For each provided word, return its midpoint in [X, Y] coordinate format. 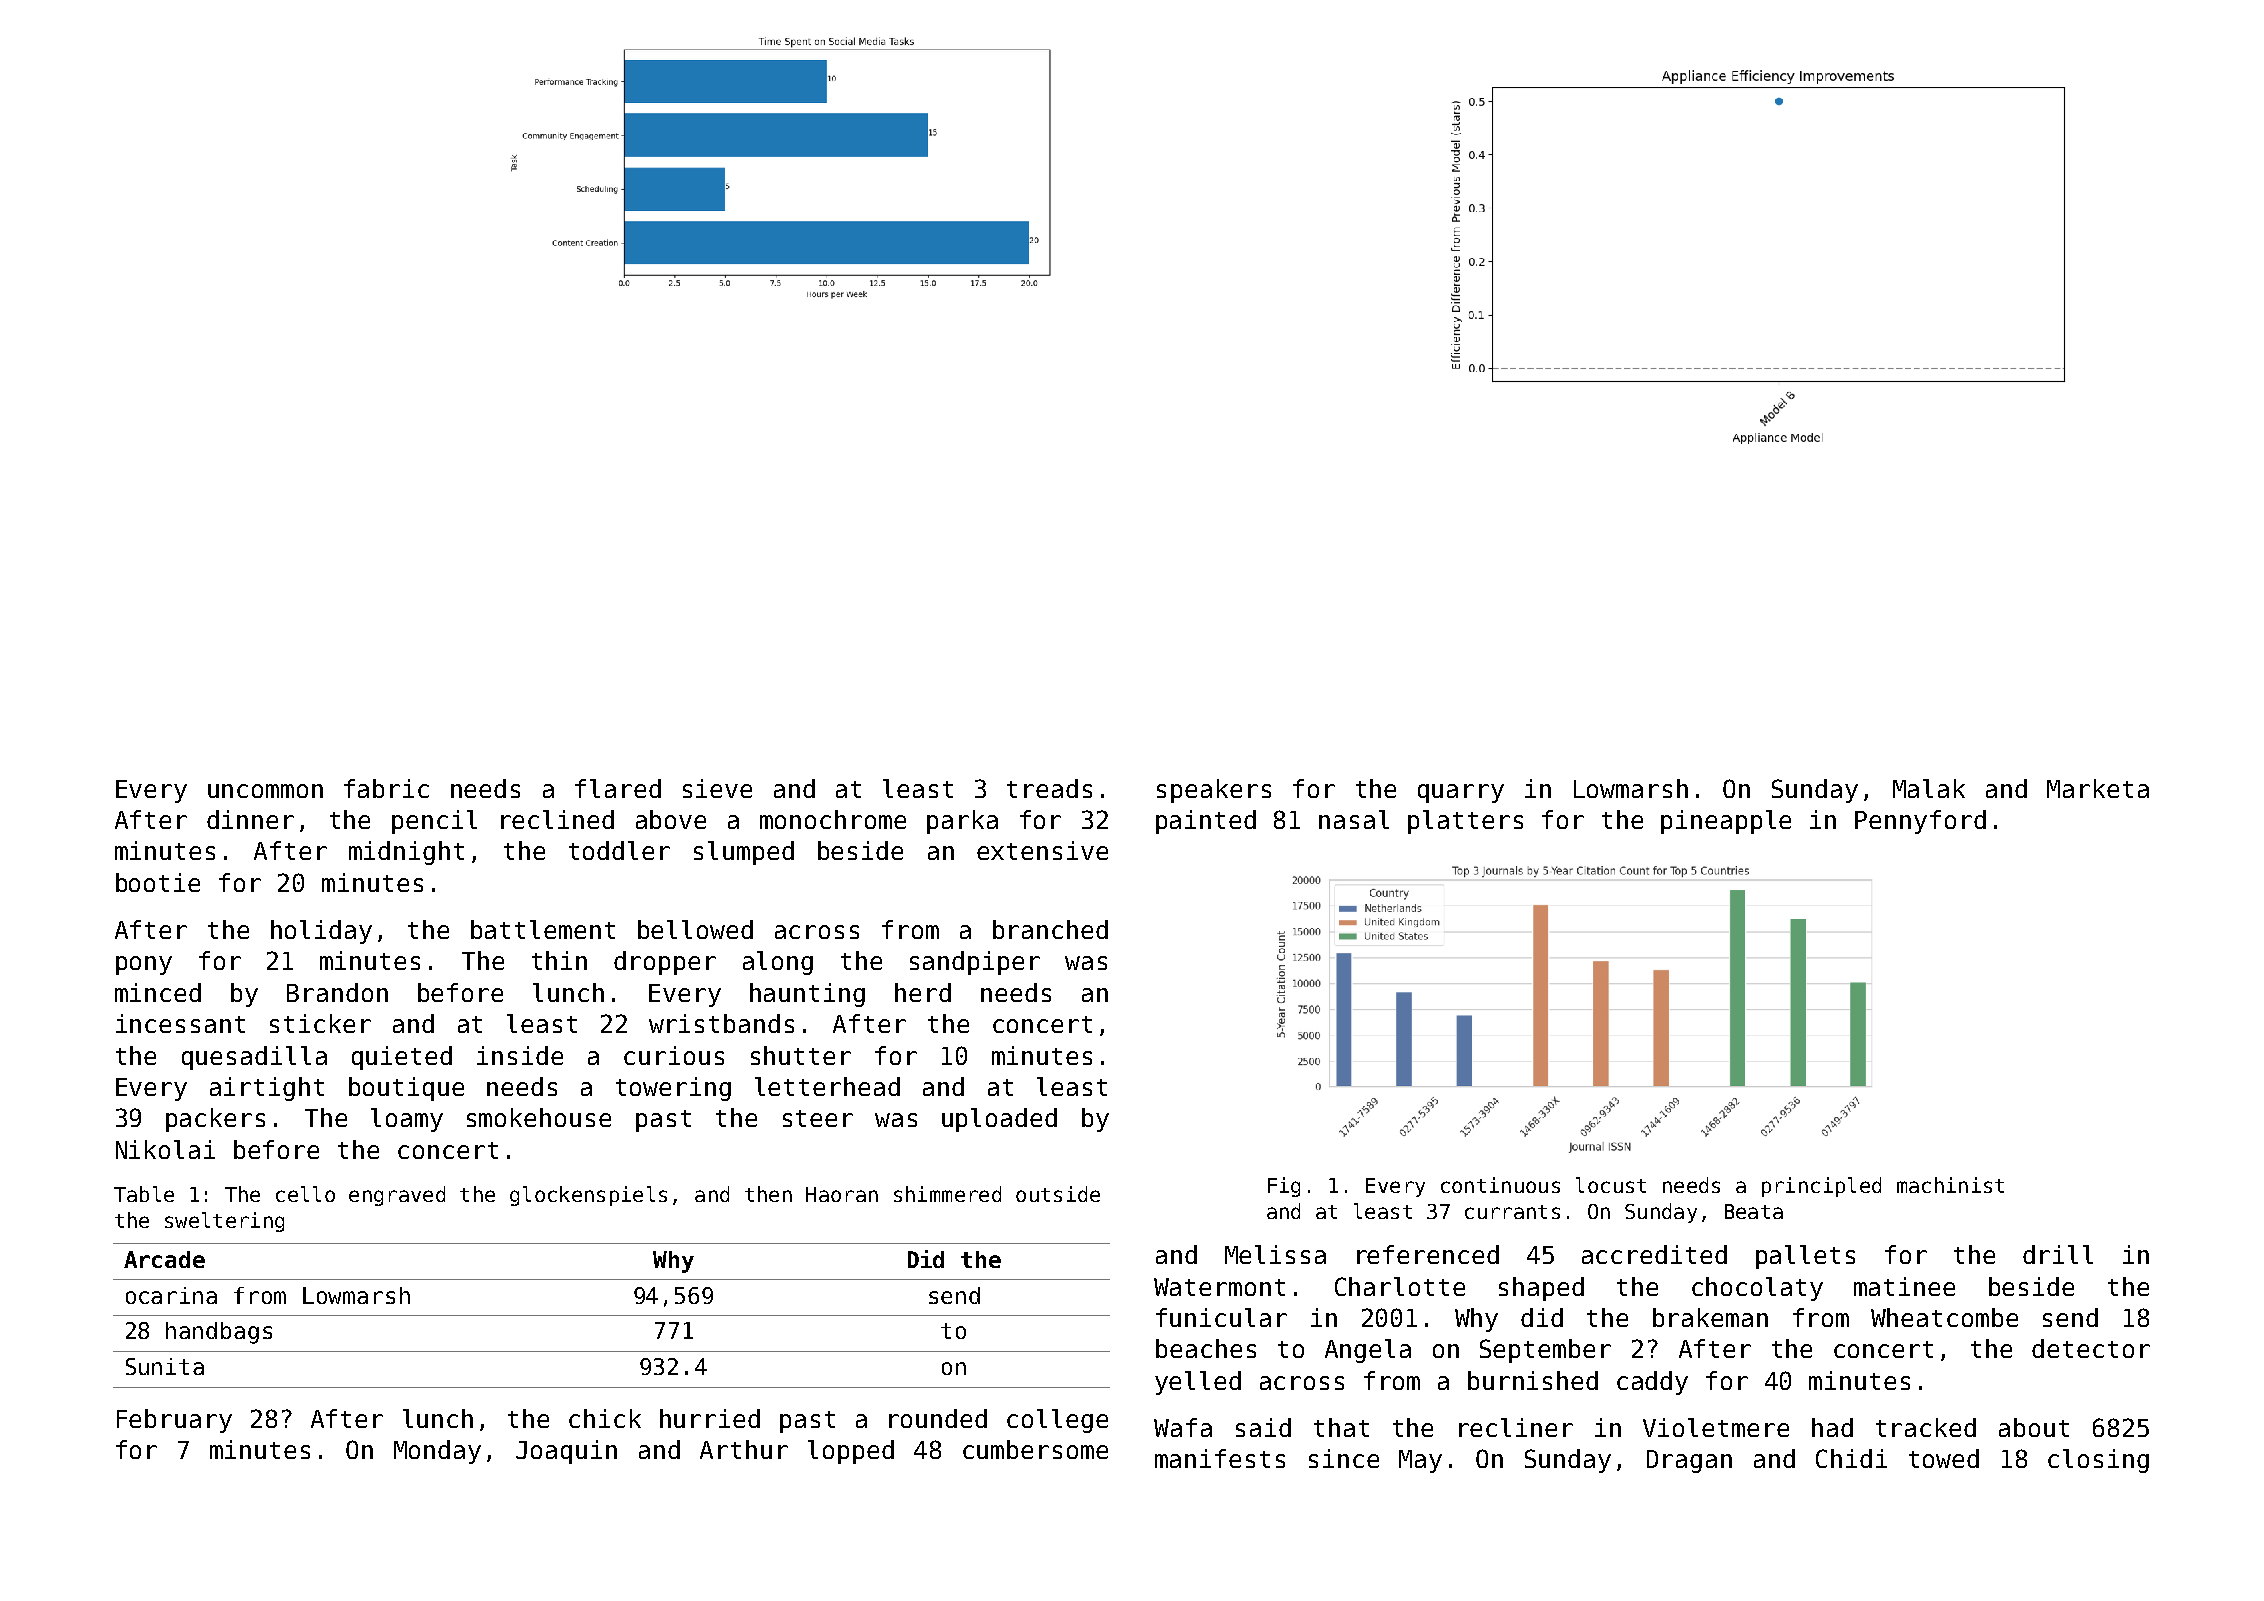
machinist [1950, 1185]
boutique [406, 1089]
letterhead [827, 1086]
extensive [1042, 850]
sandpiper [975, 963]
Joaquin [566, 1452]
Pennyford [1920, 822]
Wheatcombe [1944, 1317]
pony [144, 965]
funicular [1221, 1317]
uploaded [999, 1120]
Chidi [1851, 1458]
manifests [1220, 1458]
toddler [619, 850]
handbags [219, 1333]
